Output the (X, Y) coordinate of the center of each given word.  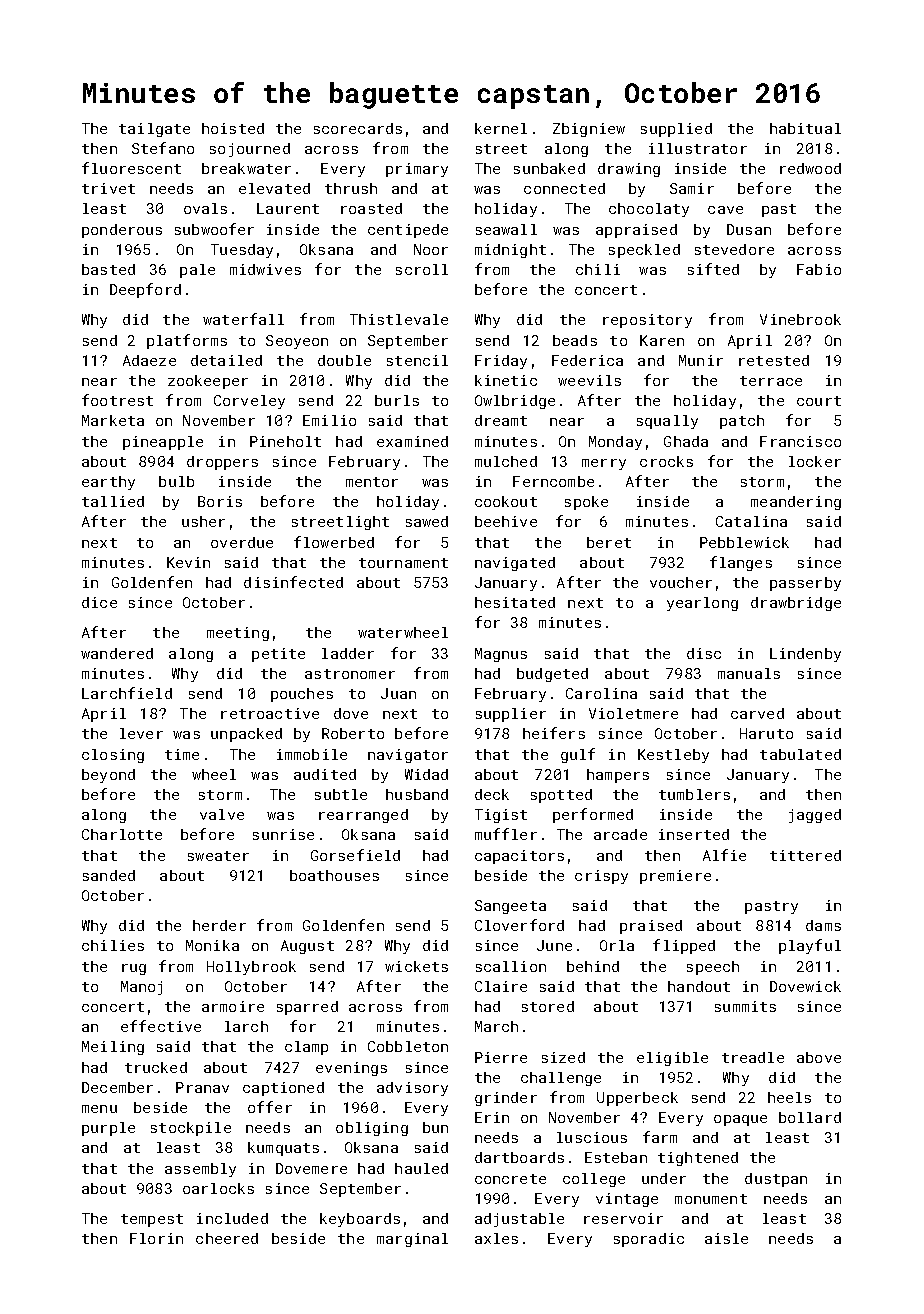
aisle (726, 1238)
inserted (694, 834)
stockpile (191, 1129)
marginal (412, 1240)
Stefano (163, 148)
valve (222, 814)
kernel (501, 128)
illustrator (698, 148)
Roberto (353, 733)
